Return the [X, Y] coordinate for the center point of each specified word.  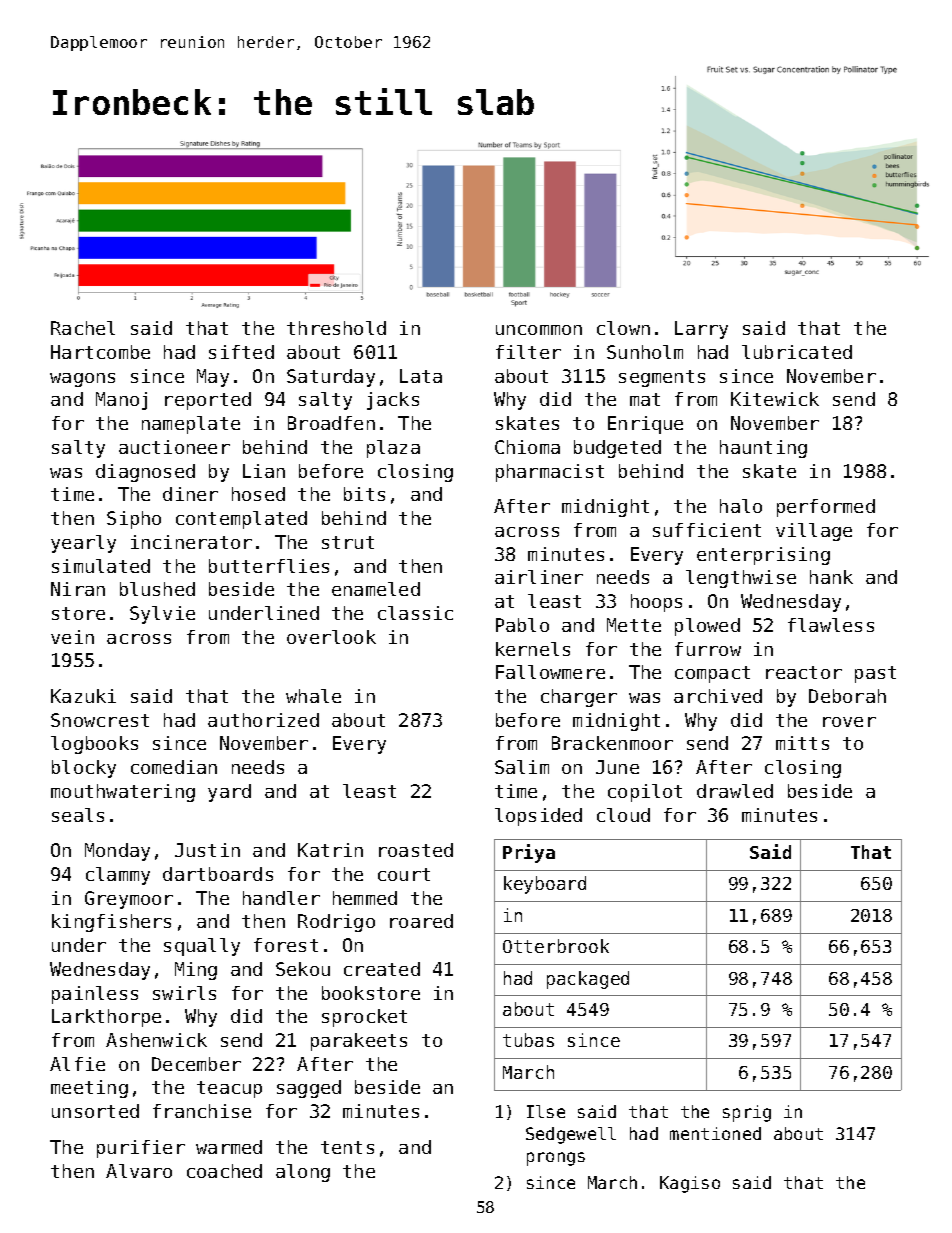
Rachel [83, 328]
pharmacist [550, 473]
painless [95, 995]
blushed [157, 589]
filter [528, 352]
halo [741, 506]
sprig [747, 1113]
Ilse [546, 1111]
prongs [556, 1159]
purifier [141, 1149]
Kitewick [775, 399]
